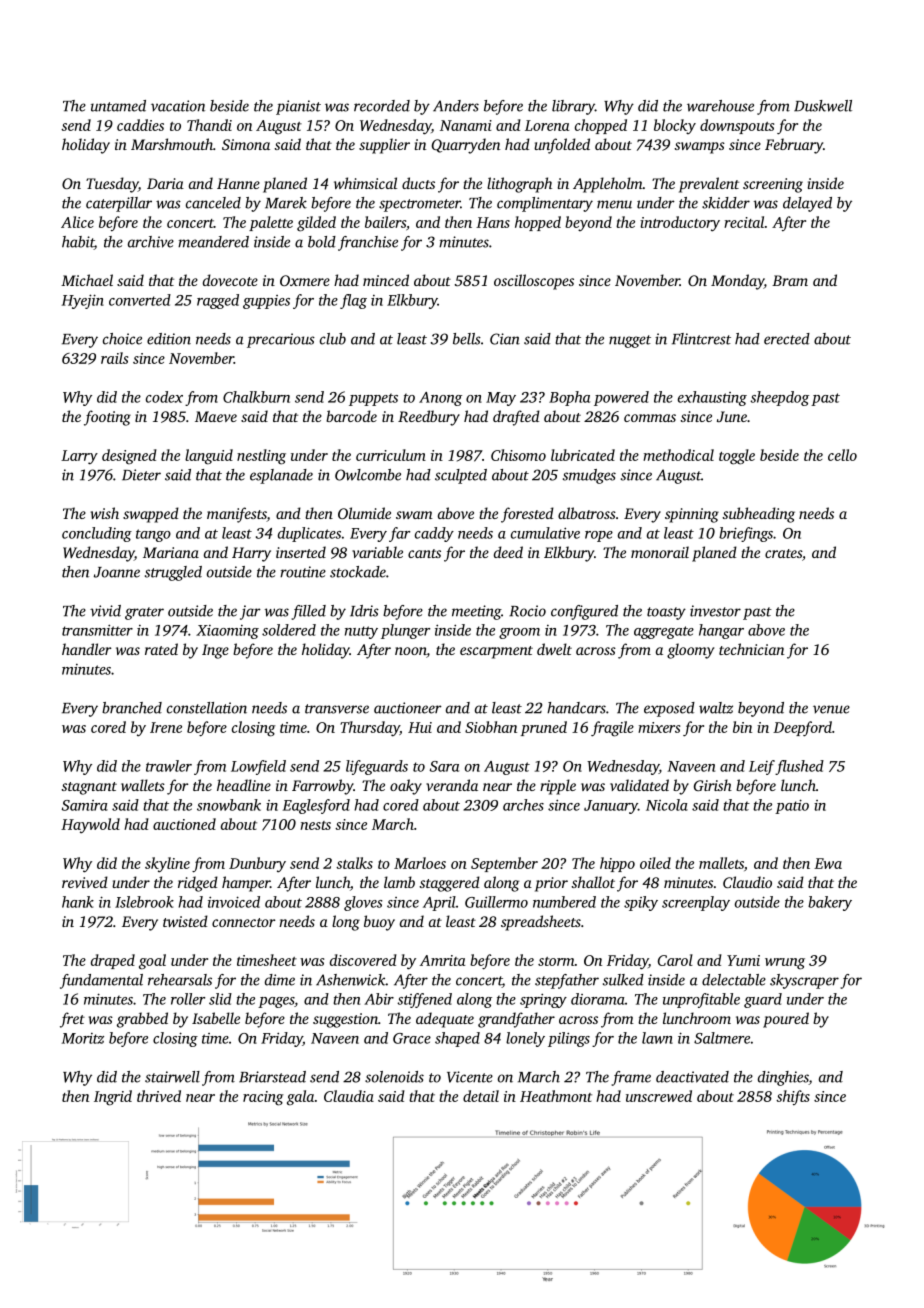 This screenshot has height=1308, width=924. What do you see at coordinates (118, 106) in the screenshot?
I see `untamed` at bounding box center [118, 106].
